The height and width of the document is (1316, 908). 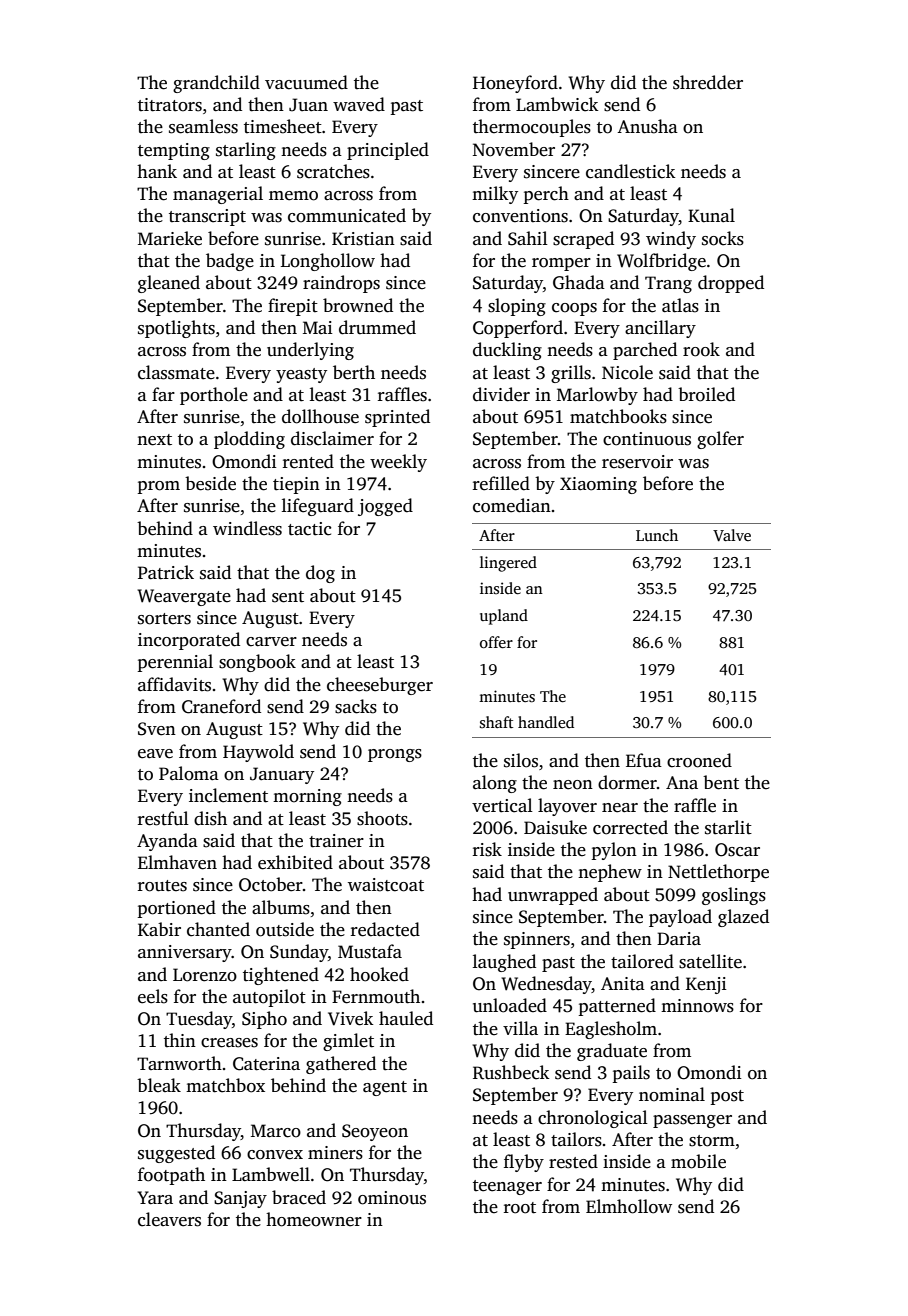 I want to click on neon, so click(x=573, y=785).
